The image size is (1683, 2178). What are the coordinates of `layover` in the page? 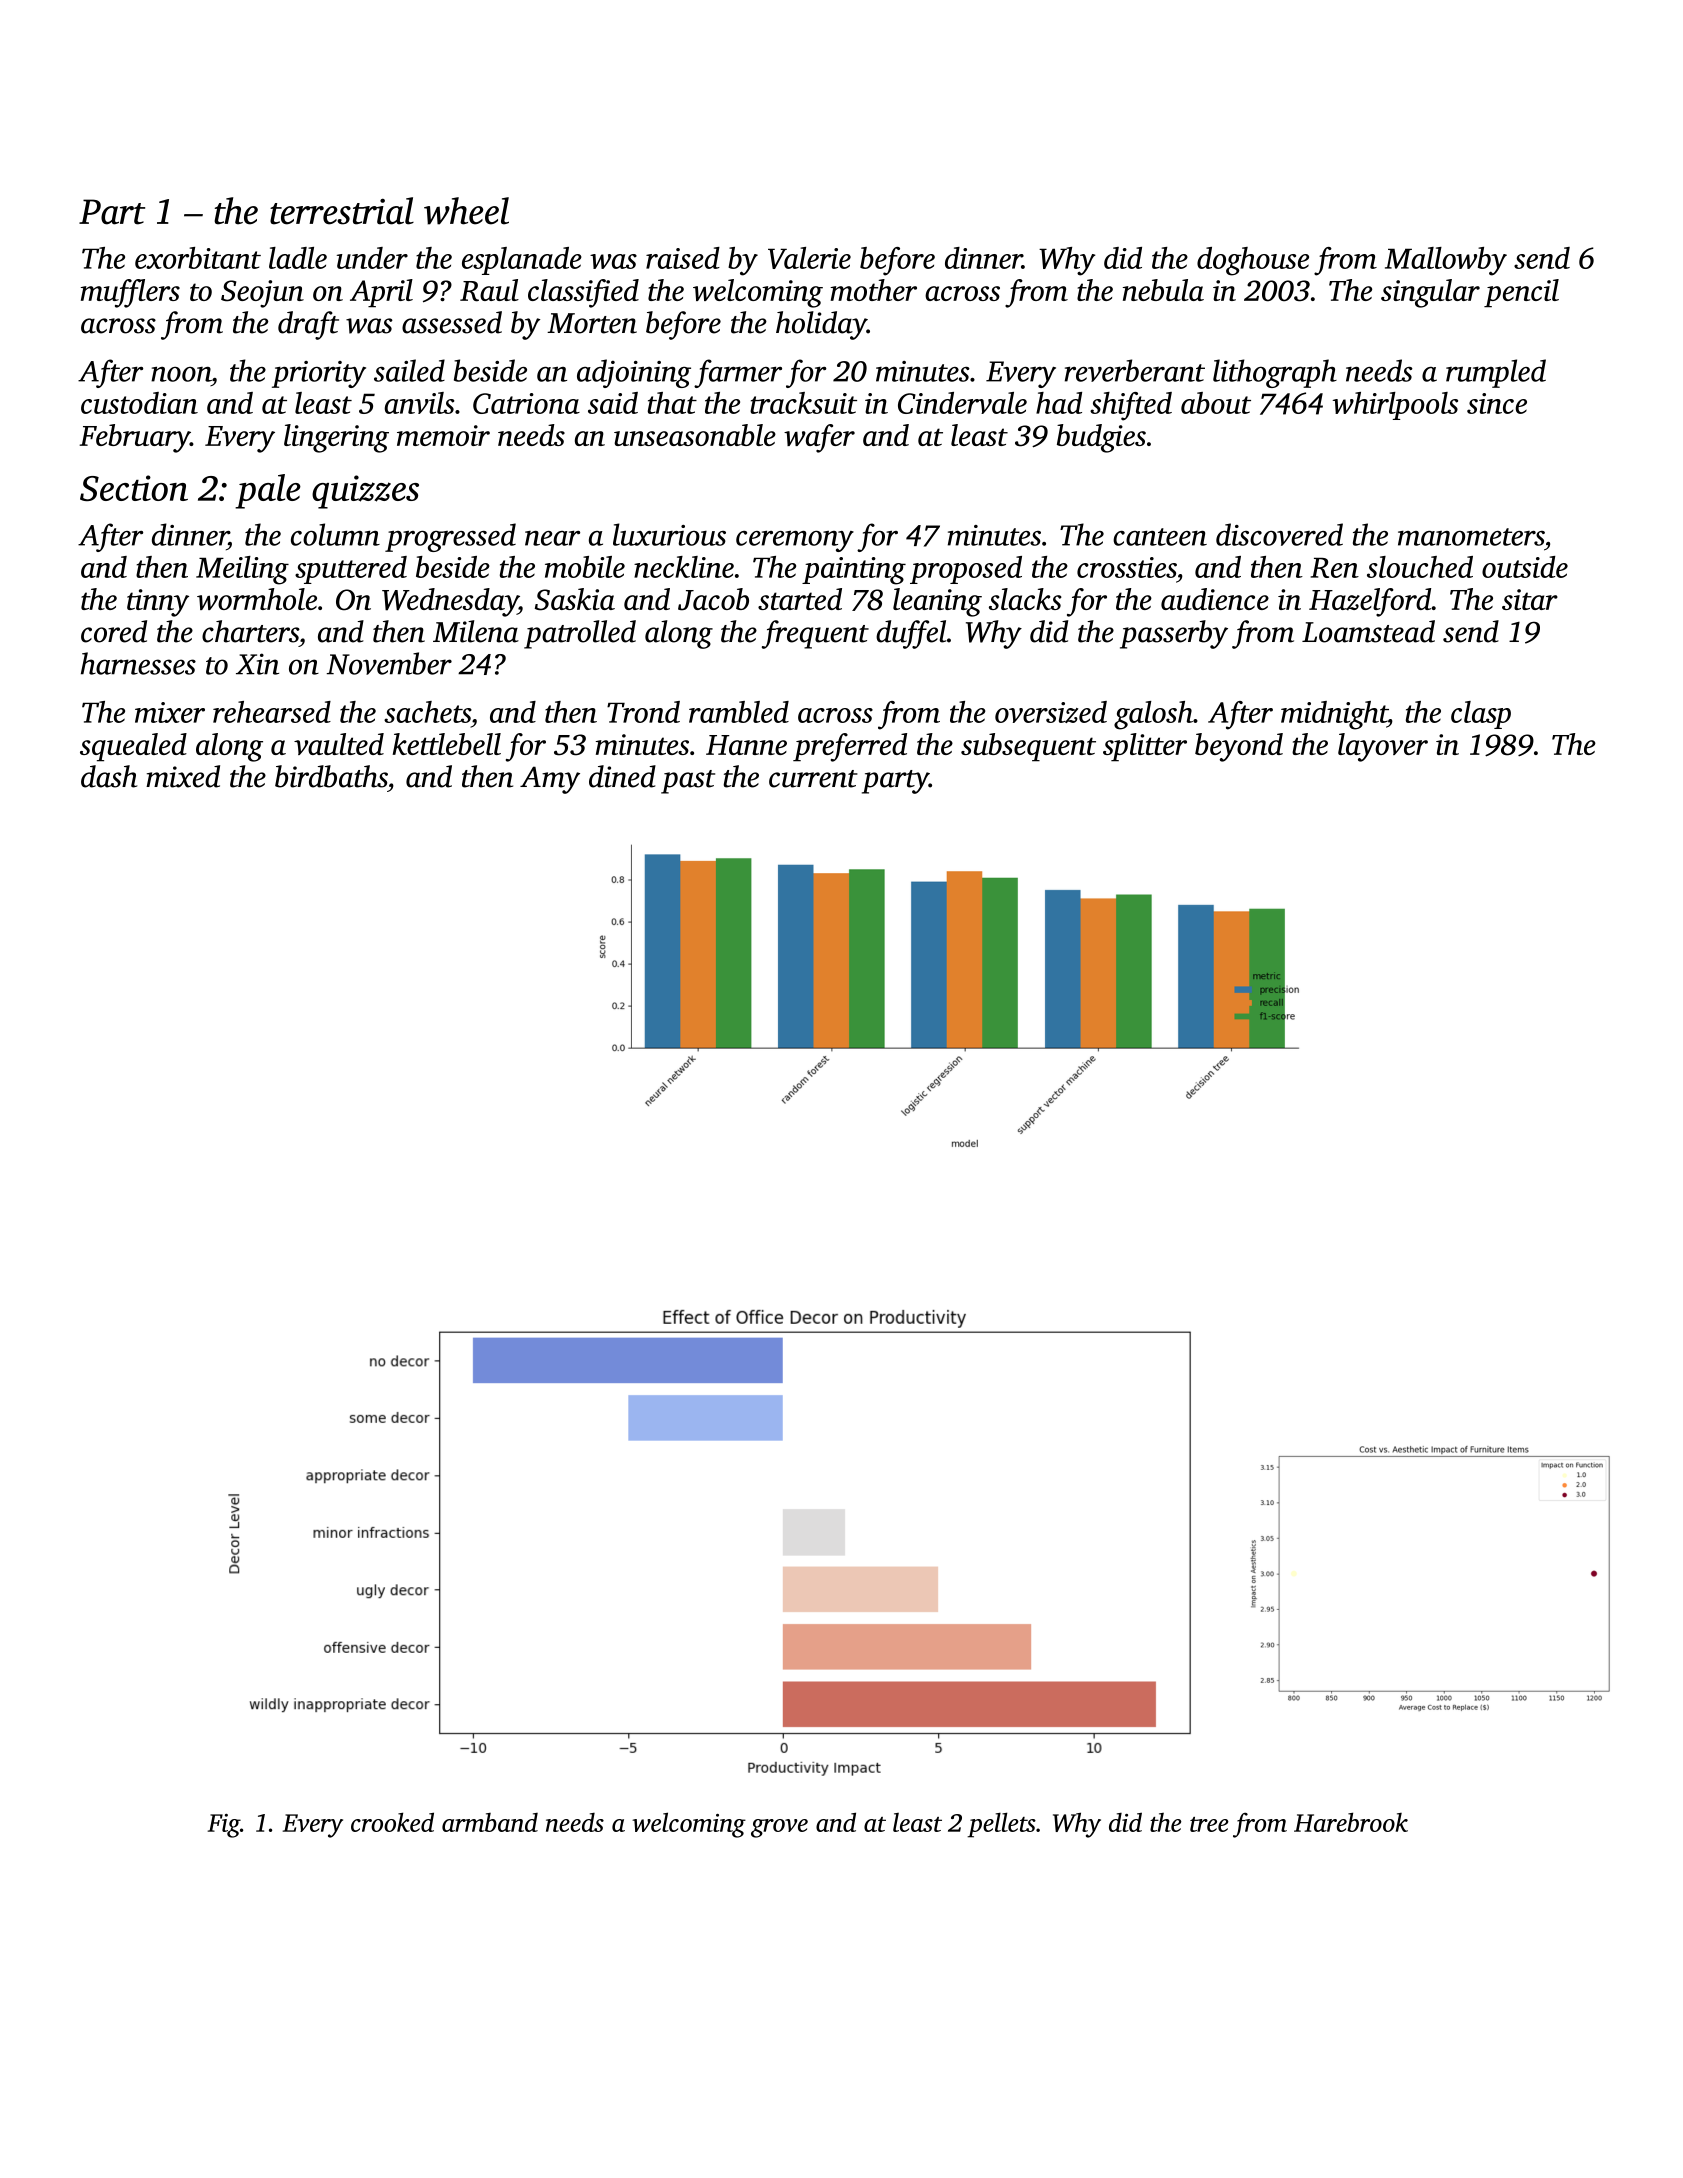 It's located at (1383, 747).
